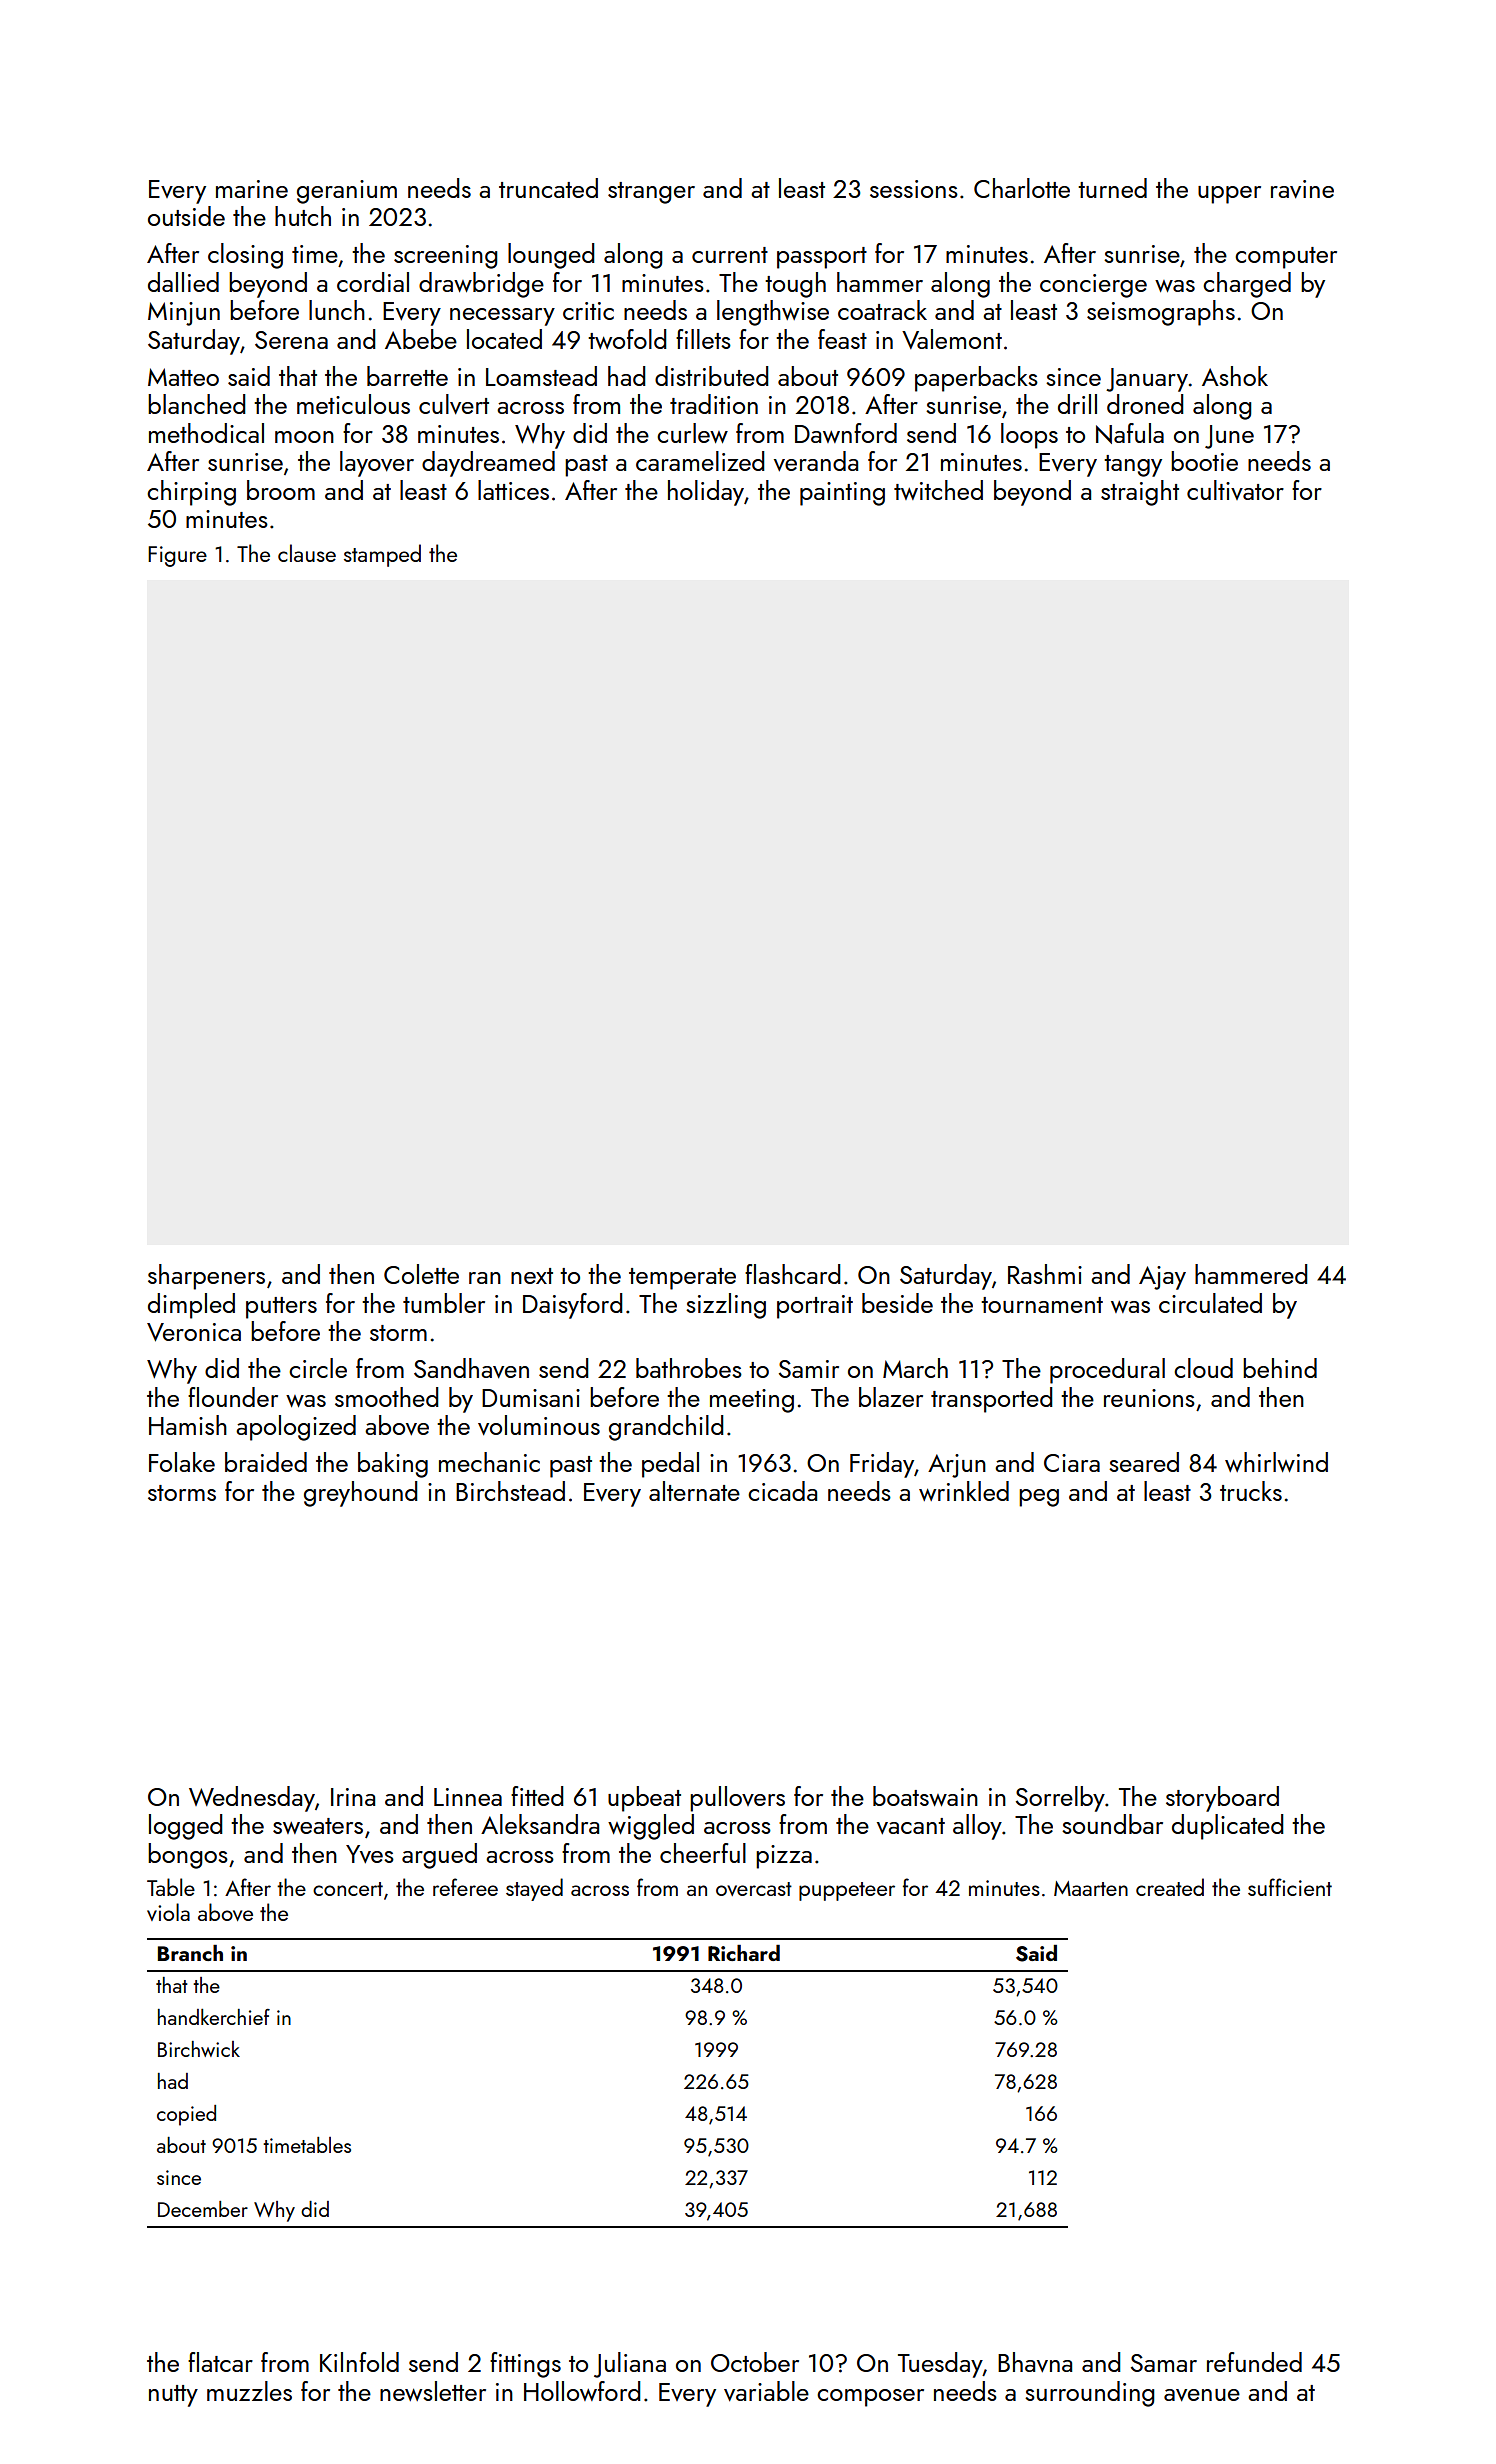 The width and height of the screenshot is (1496, 2464). Describe the element at coordinates (186, 216) in the screenshot. I see `outside` at that location.
